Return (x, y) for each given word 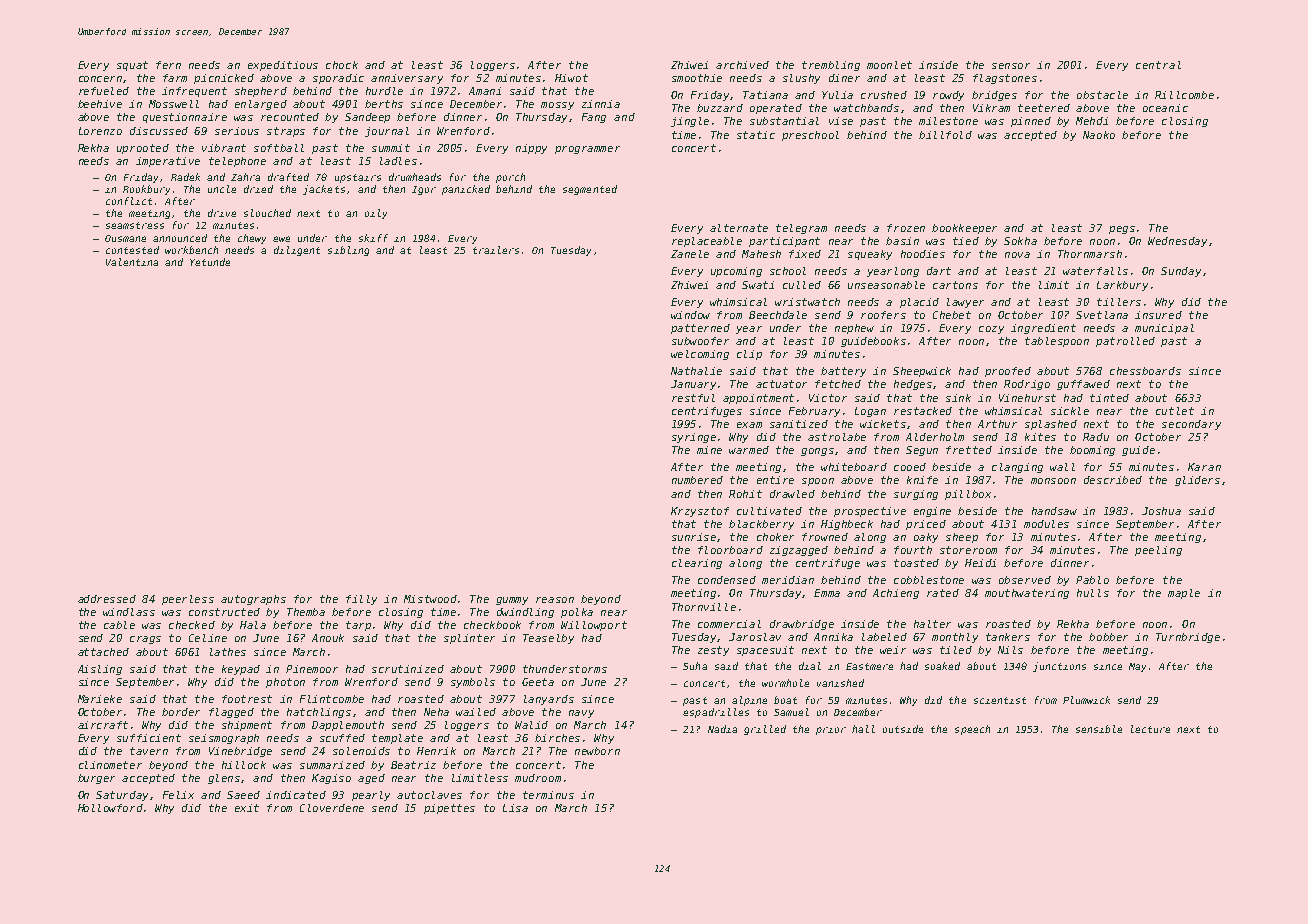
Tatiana (765, 95)
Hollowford (110, 808)
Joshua (1161, 511)
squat (132, 66)
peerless (188, 600)
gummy (512, 601)
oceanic (1165, 108)
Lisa (515, 808)
